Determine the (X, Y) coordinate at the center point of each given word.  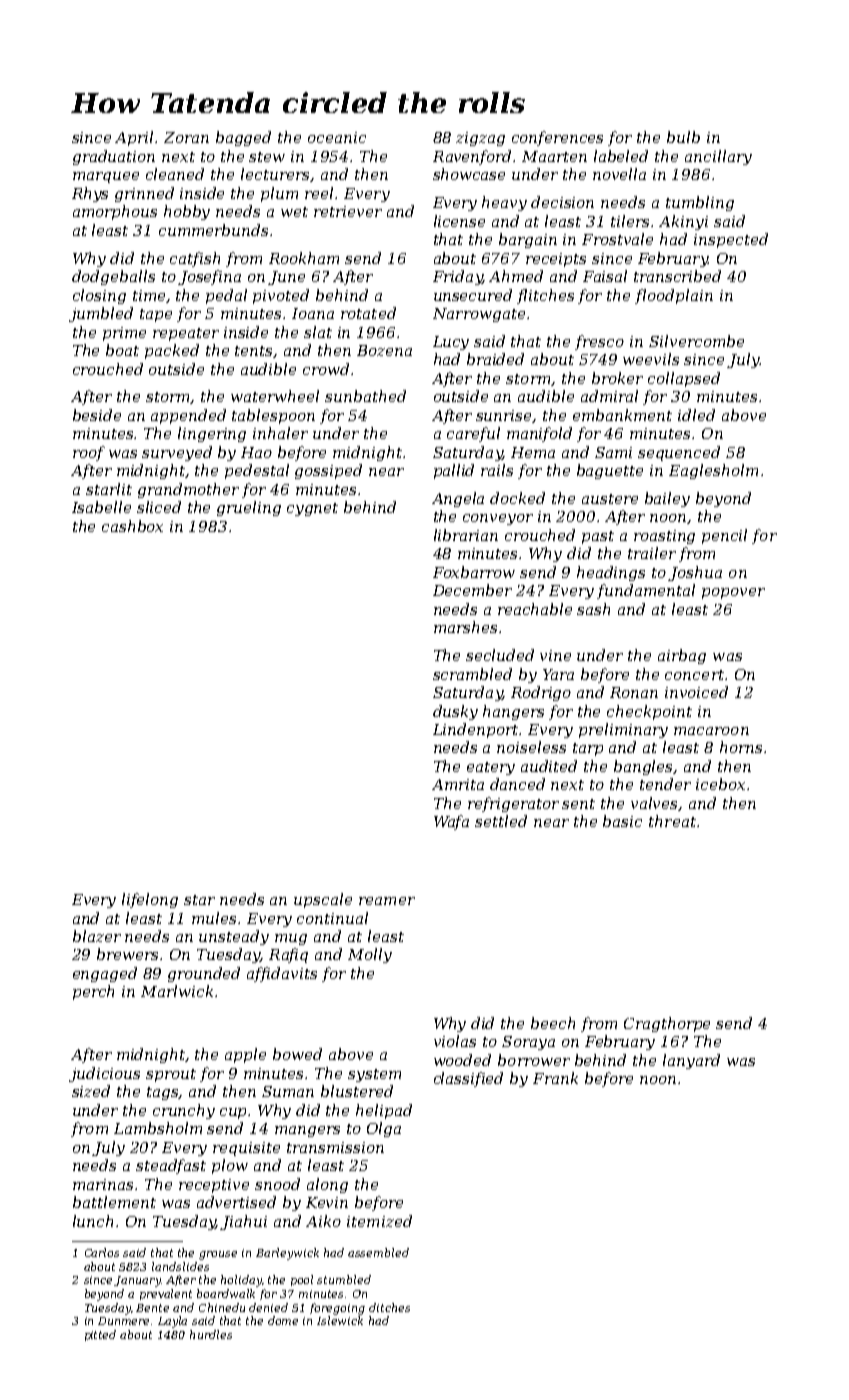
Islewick (340, 1320)
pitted (100, 1335)
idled (696, 415)
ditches (389, 1307)
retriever (348, 211)
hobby (187, 212)
